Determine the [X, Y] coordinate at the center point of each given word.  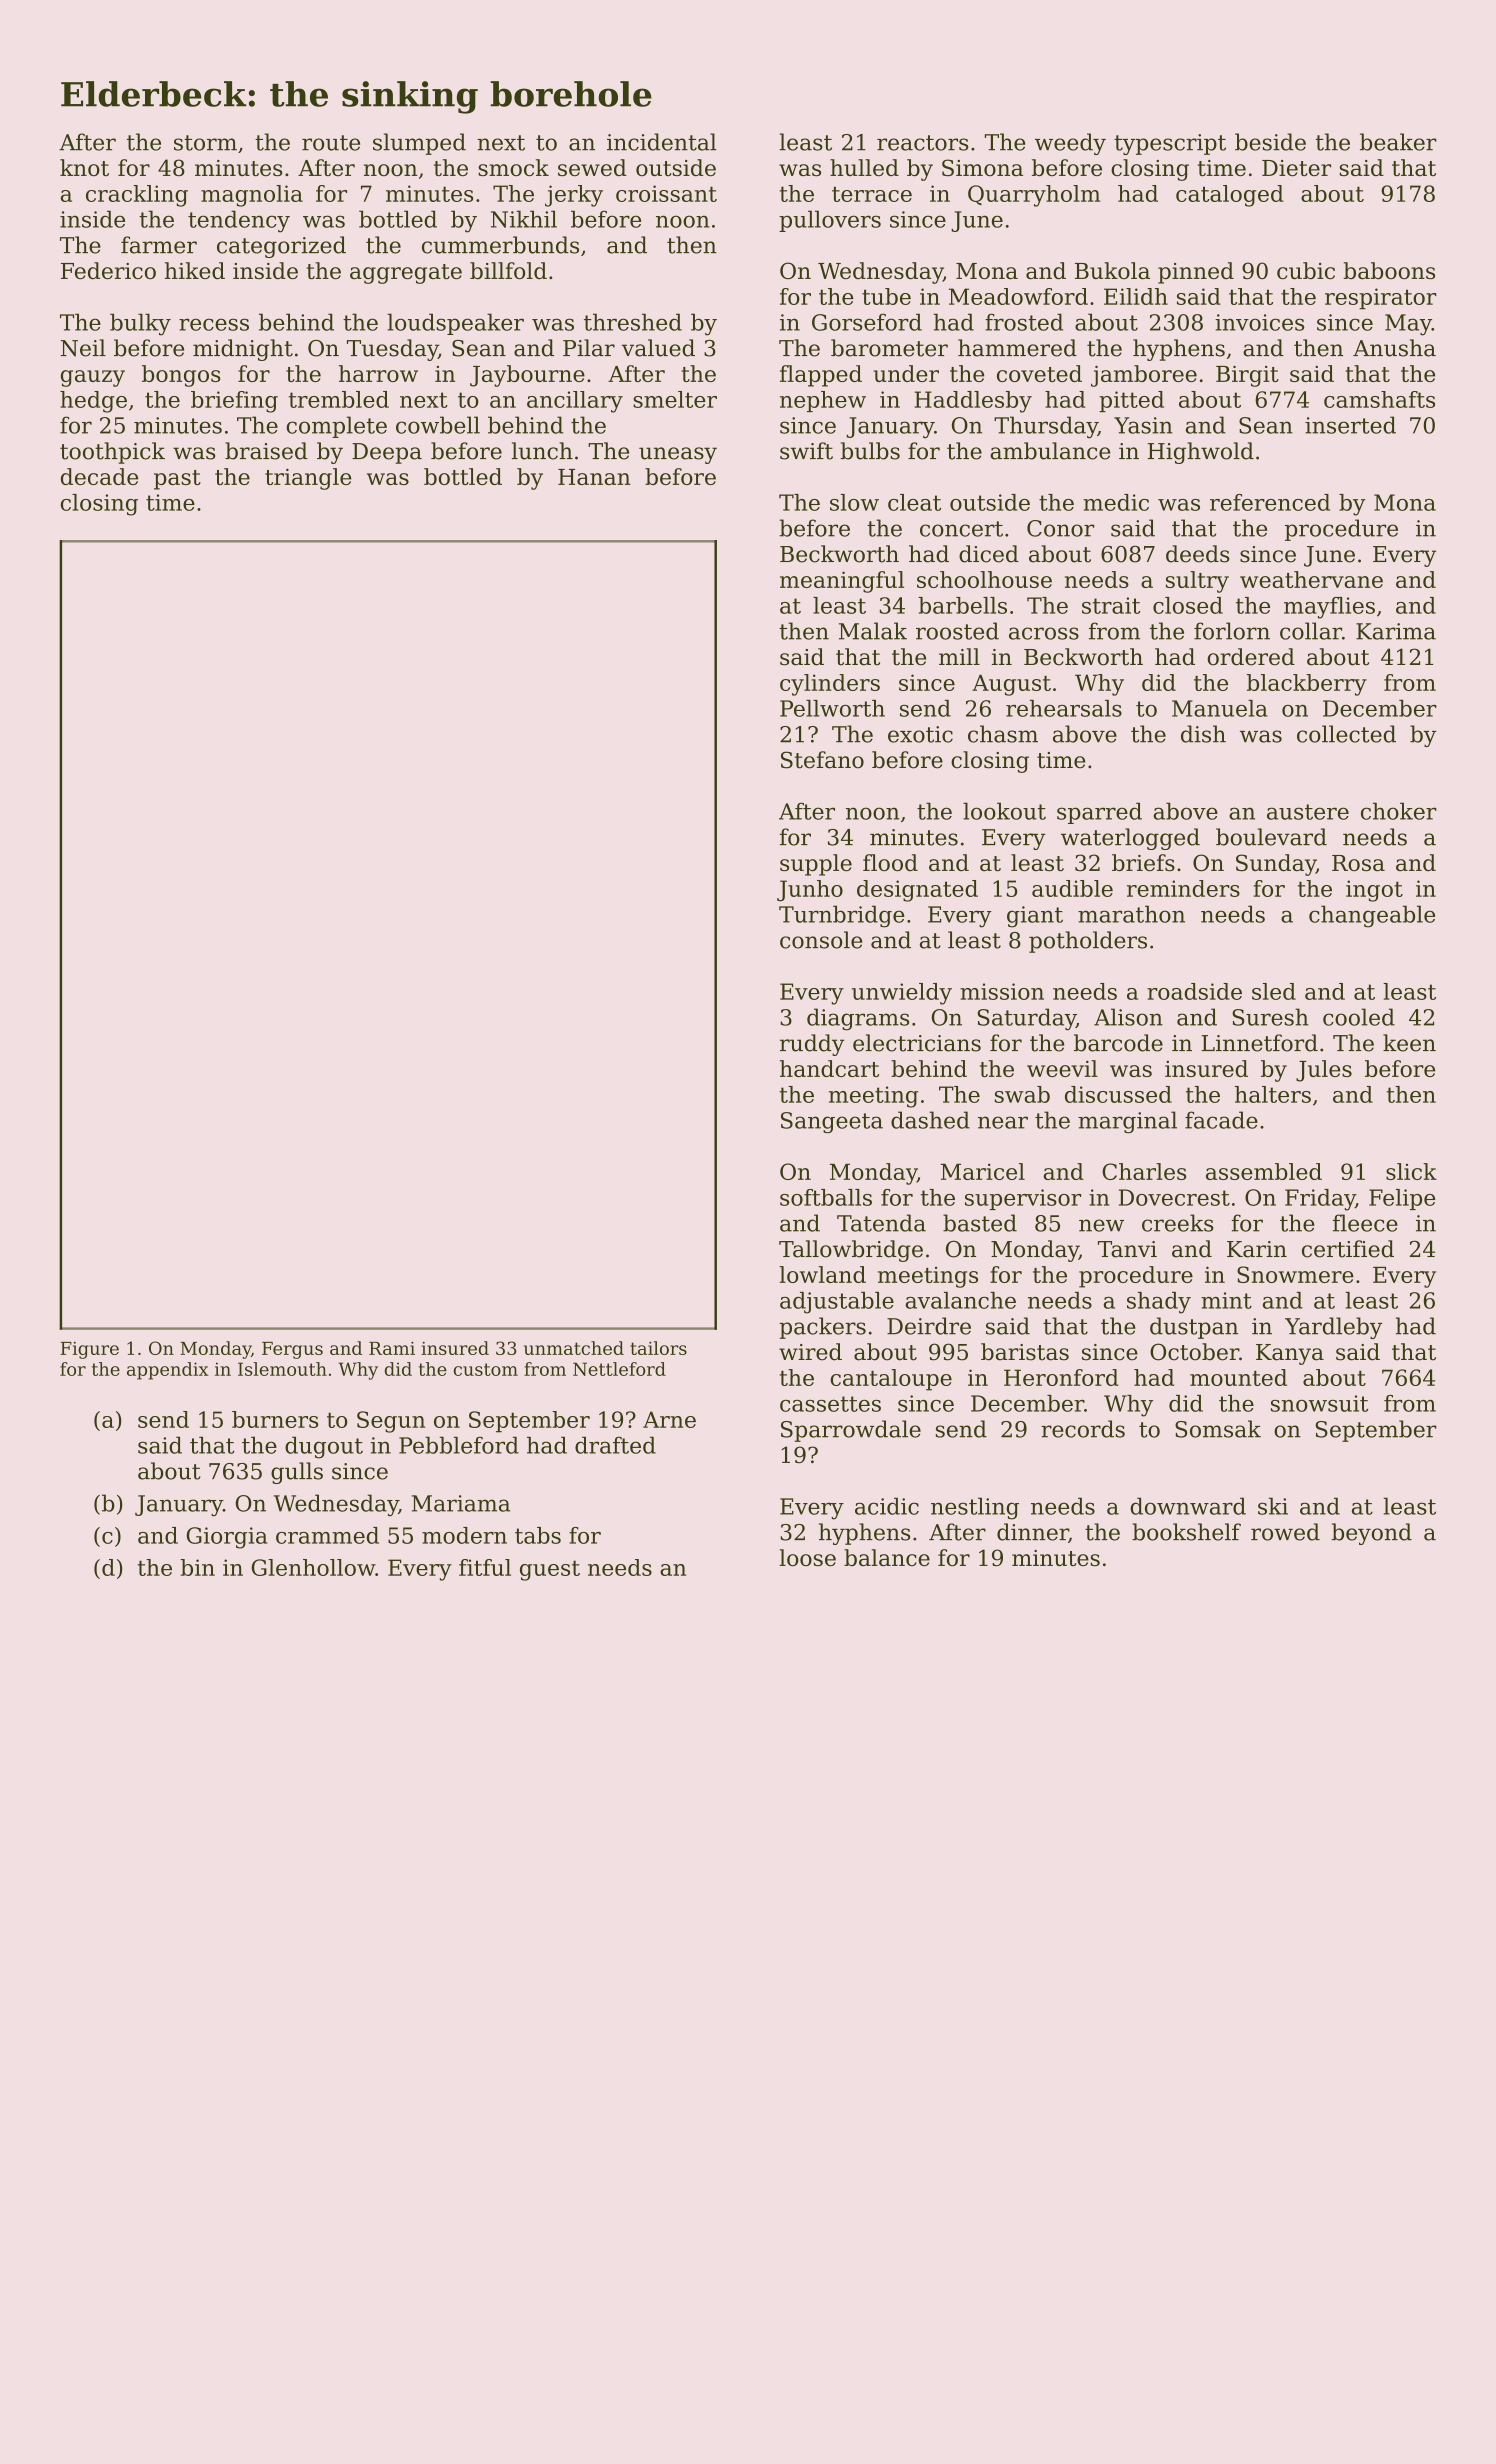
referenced [1270, 502]
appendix [167, 1371]
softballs [826, 1197]
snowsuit [1319, 1403]
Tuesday [392, 350]
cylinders [830, 685]
